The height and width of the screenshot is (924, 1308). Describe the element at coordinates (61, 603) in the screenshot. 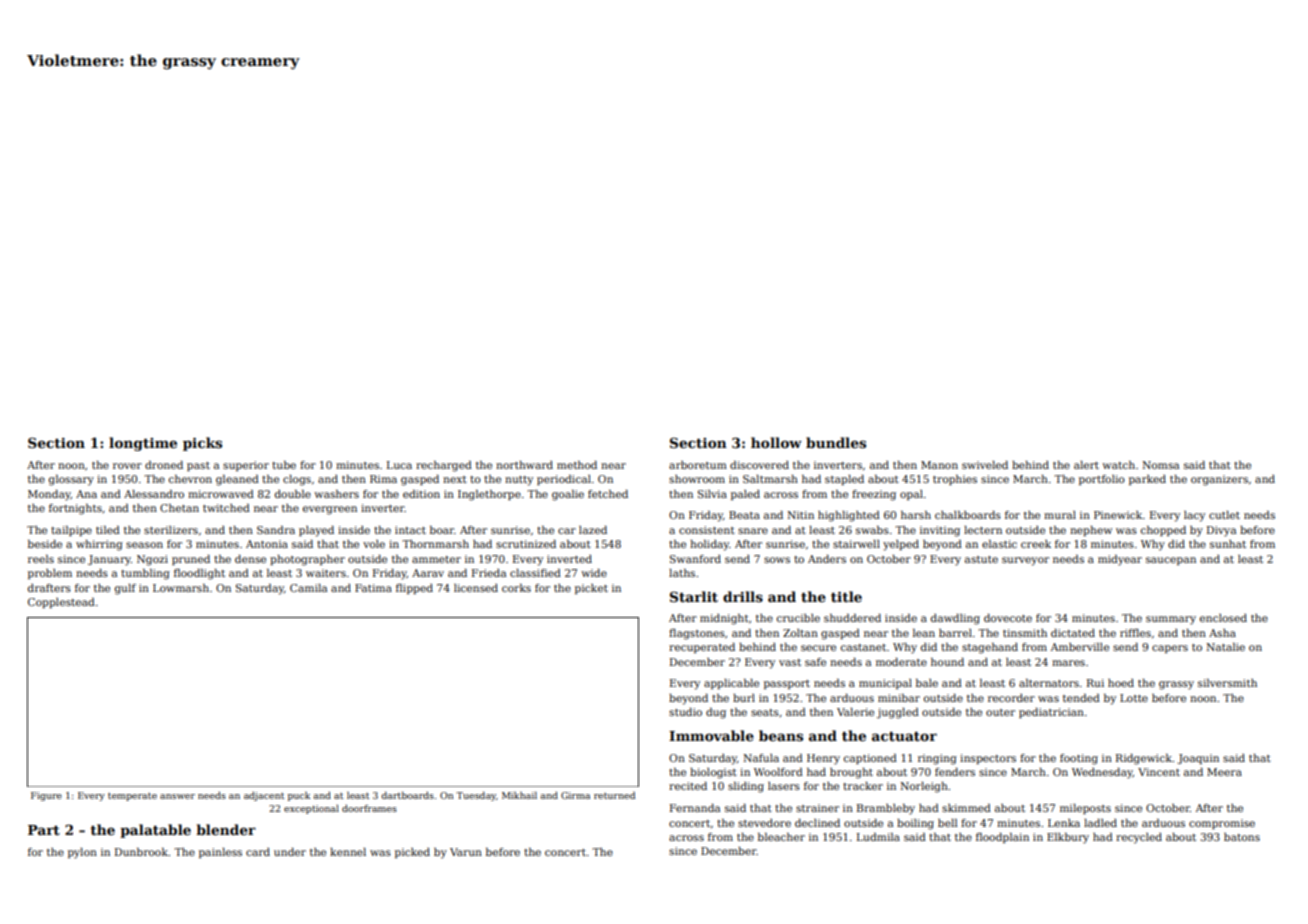

I see `Copplestead` at that location.
